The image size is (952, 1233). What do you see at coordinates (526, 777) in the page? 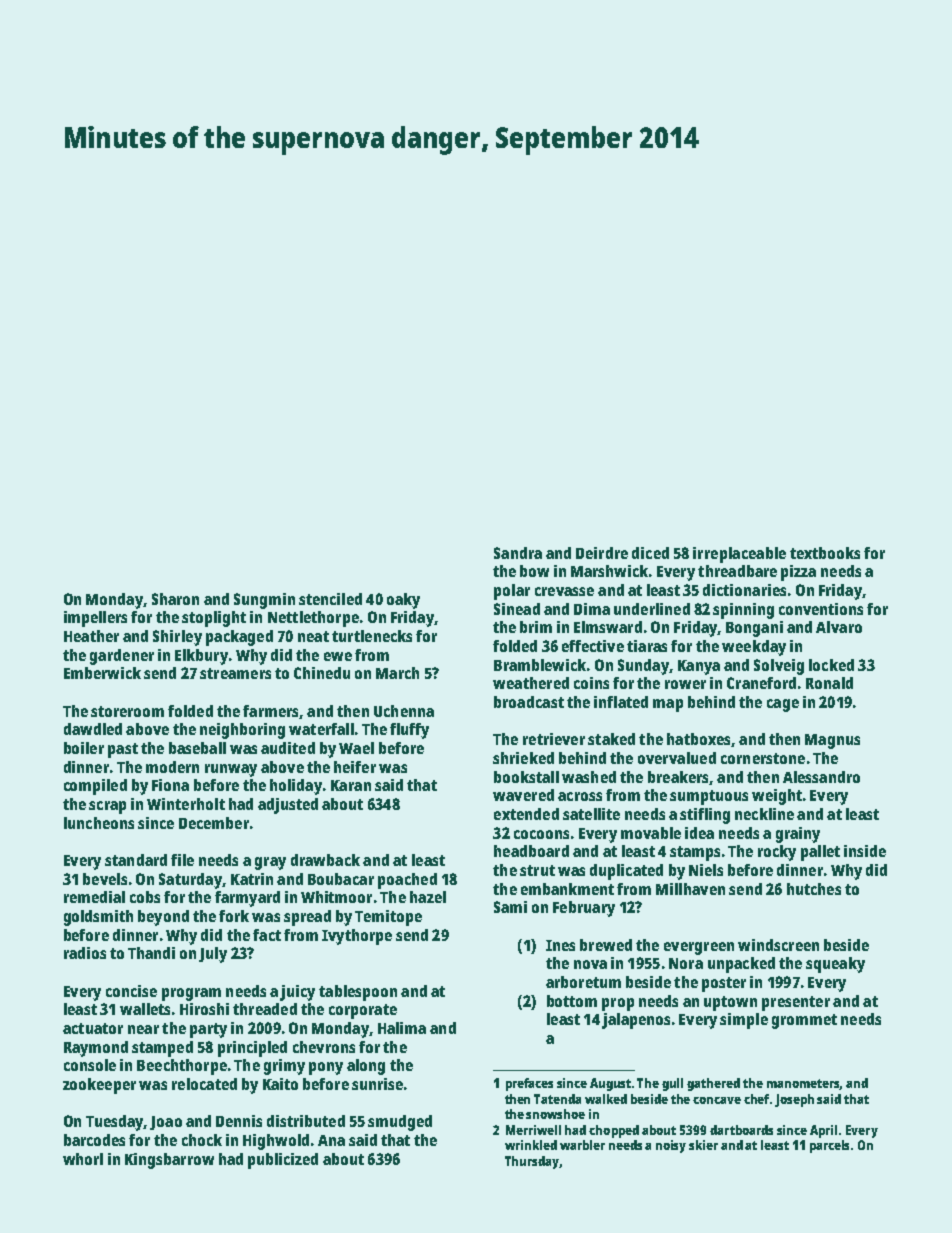
I see `bookstall` at bounding box center [526, 777].
